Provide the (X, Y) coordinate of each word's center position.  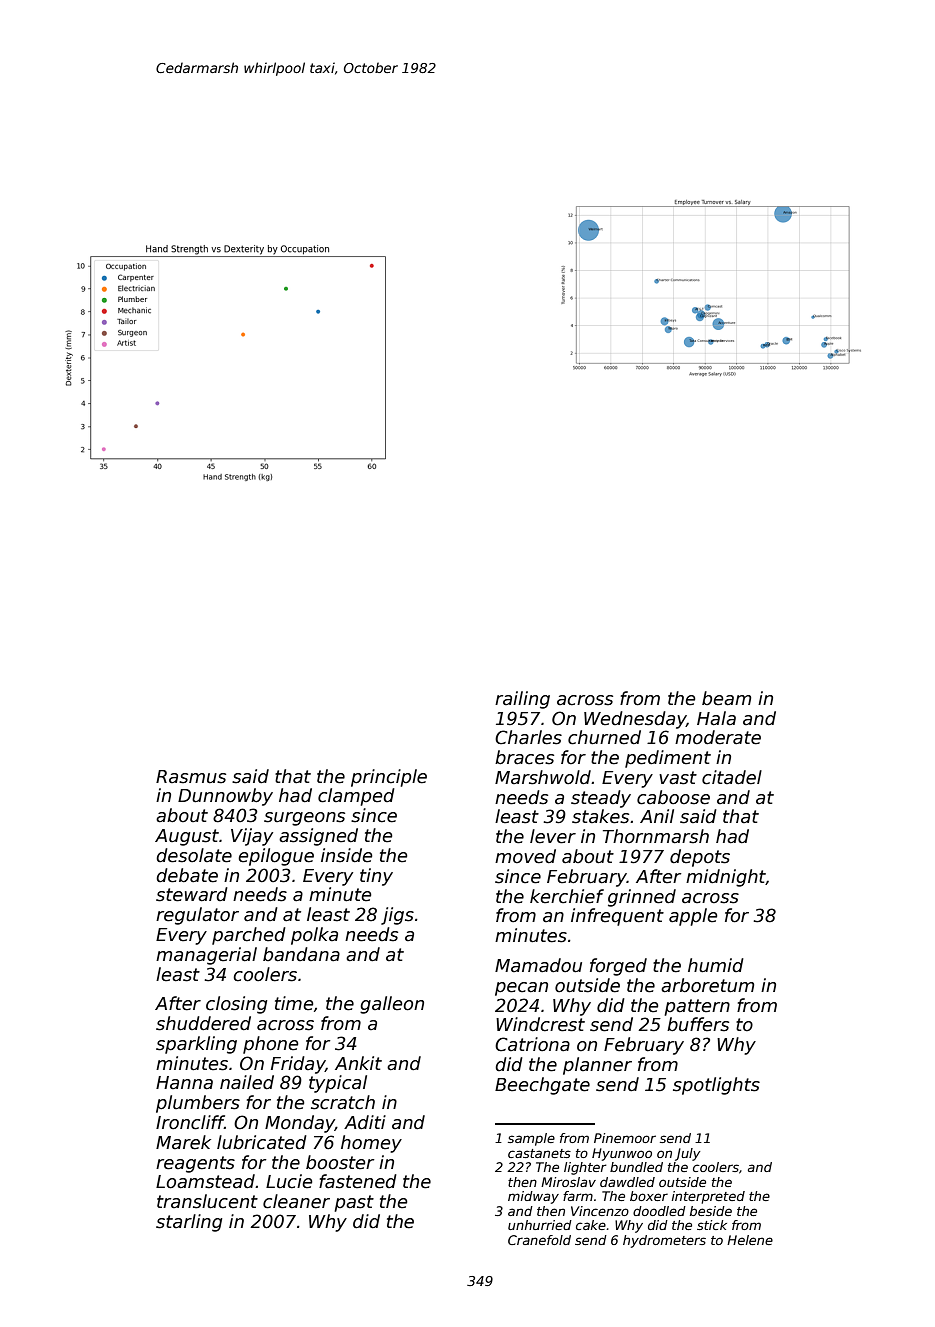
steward (192, 894)
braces (524, 757)
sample (531, 1139)
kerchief (567, 896)
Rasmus (191, 777)
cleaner (296, 1201)
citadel (732, 777)
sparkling (196, 1045)
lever (553, 836)
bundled (636, 1167)
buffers (698, 1024)
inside (347, 855)
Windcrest (540, 1024)
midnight (726, 878)
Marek (183, 1142)
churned (604, 737)
